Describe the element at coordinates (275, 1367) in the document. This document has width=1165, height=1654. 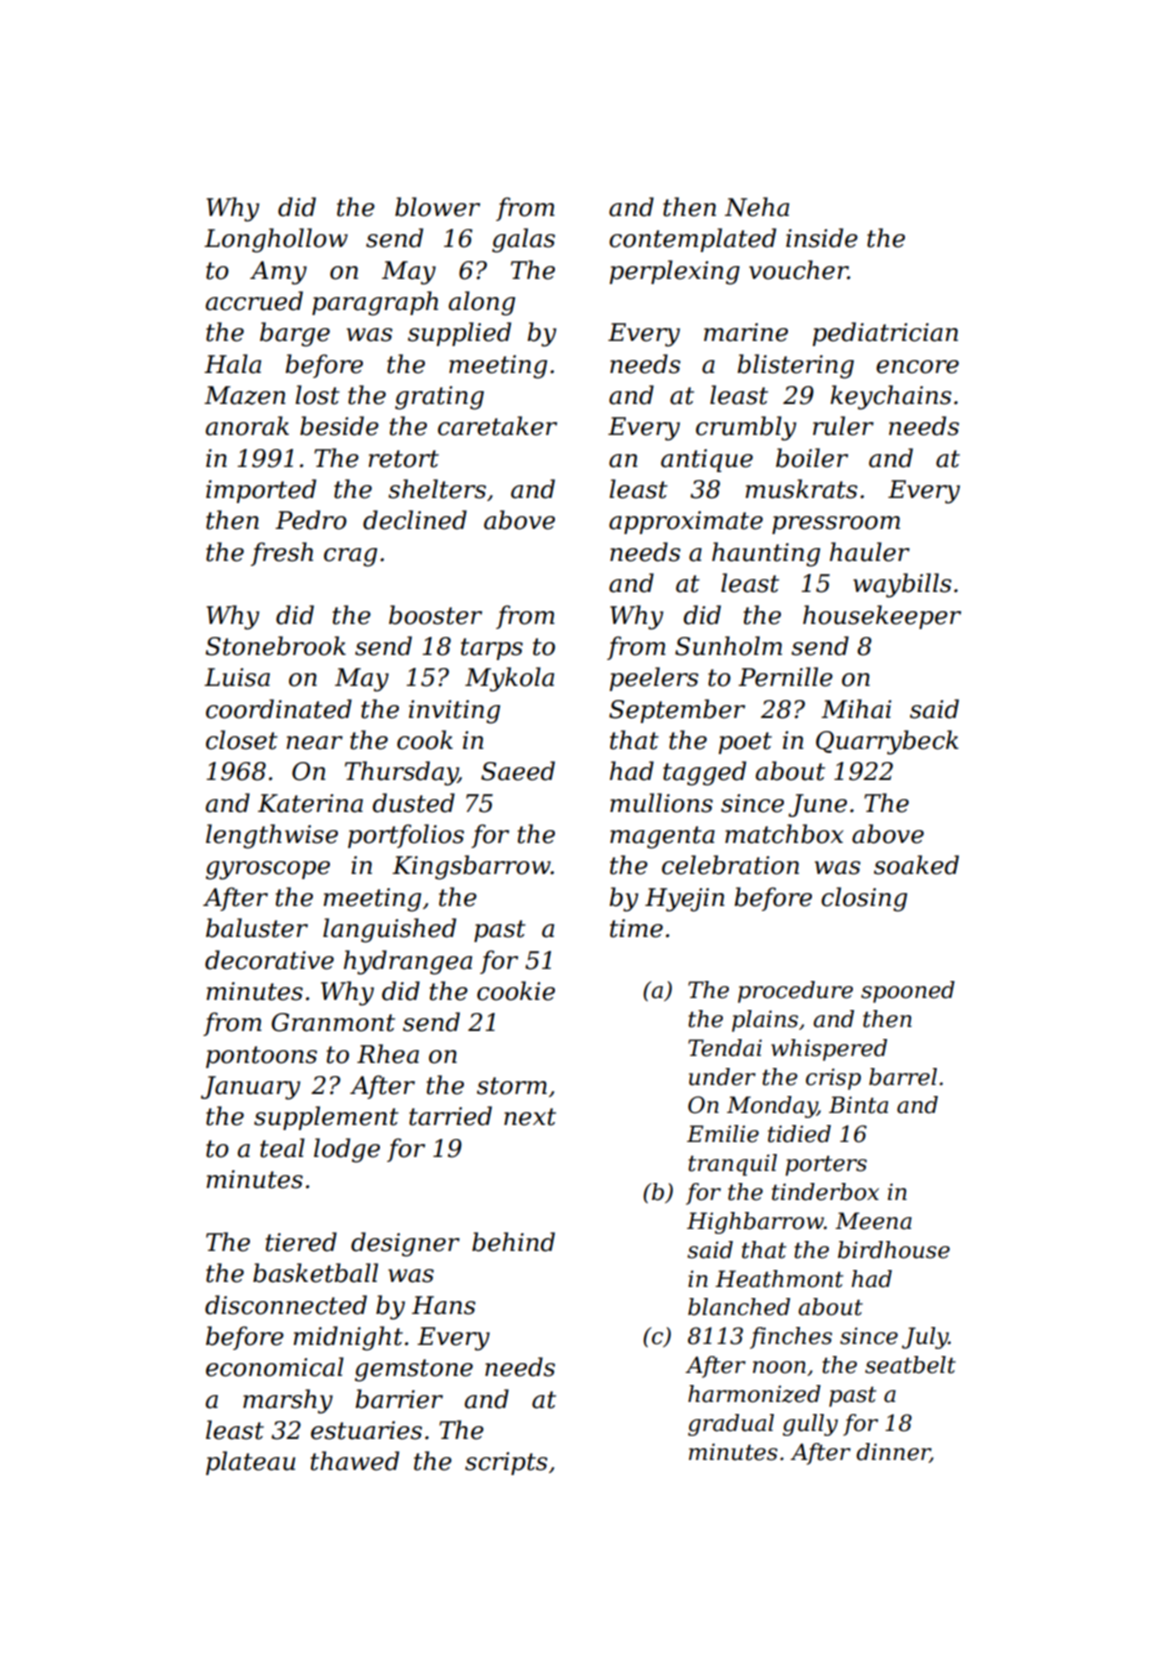
I see `economical` at that location.
